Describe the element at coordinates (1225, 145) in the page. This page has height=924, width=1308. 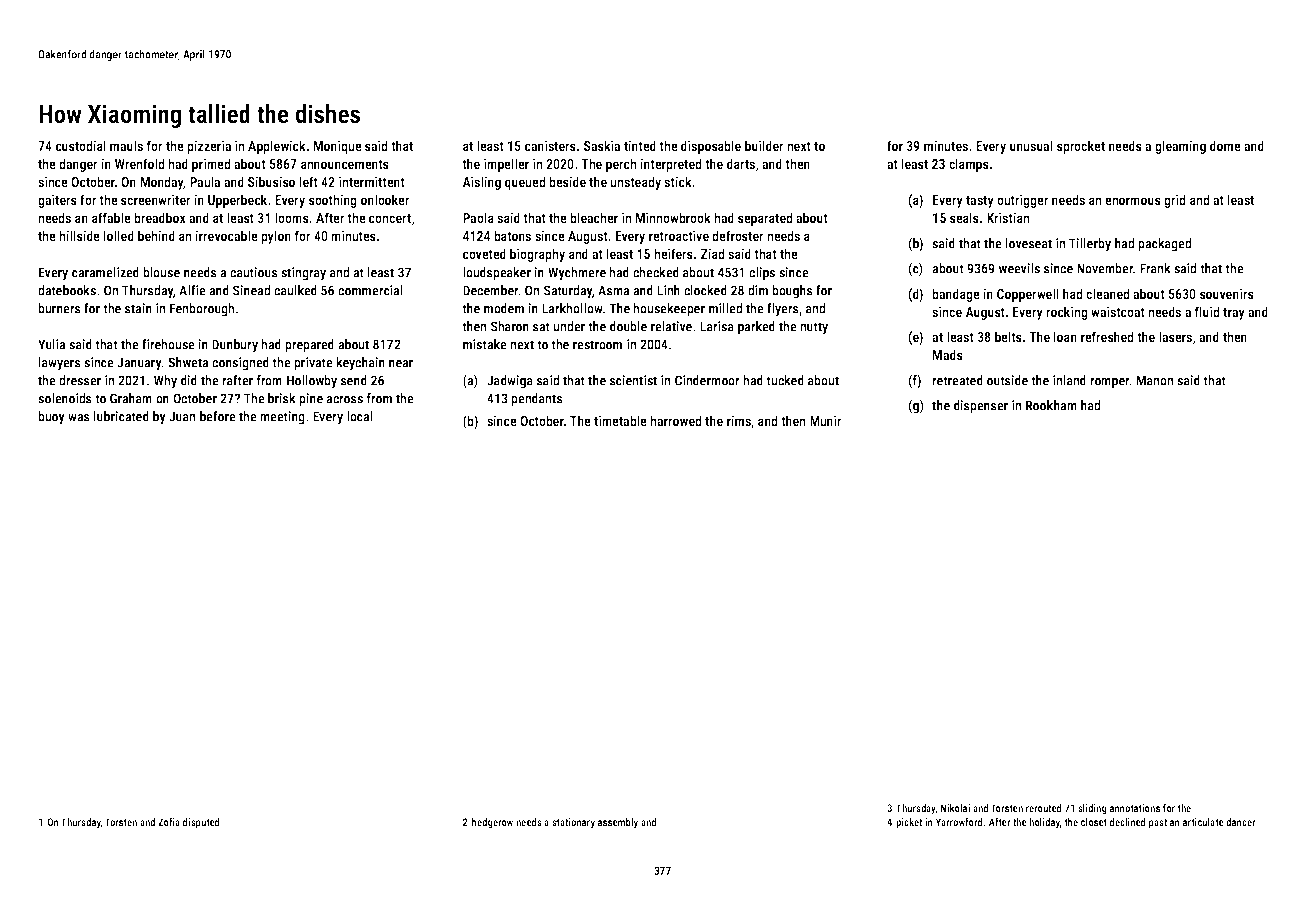
I see `dome` at that location.
